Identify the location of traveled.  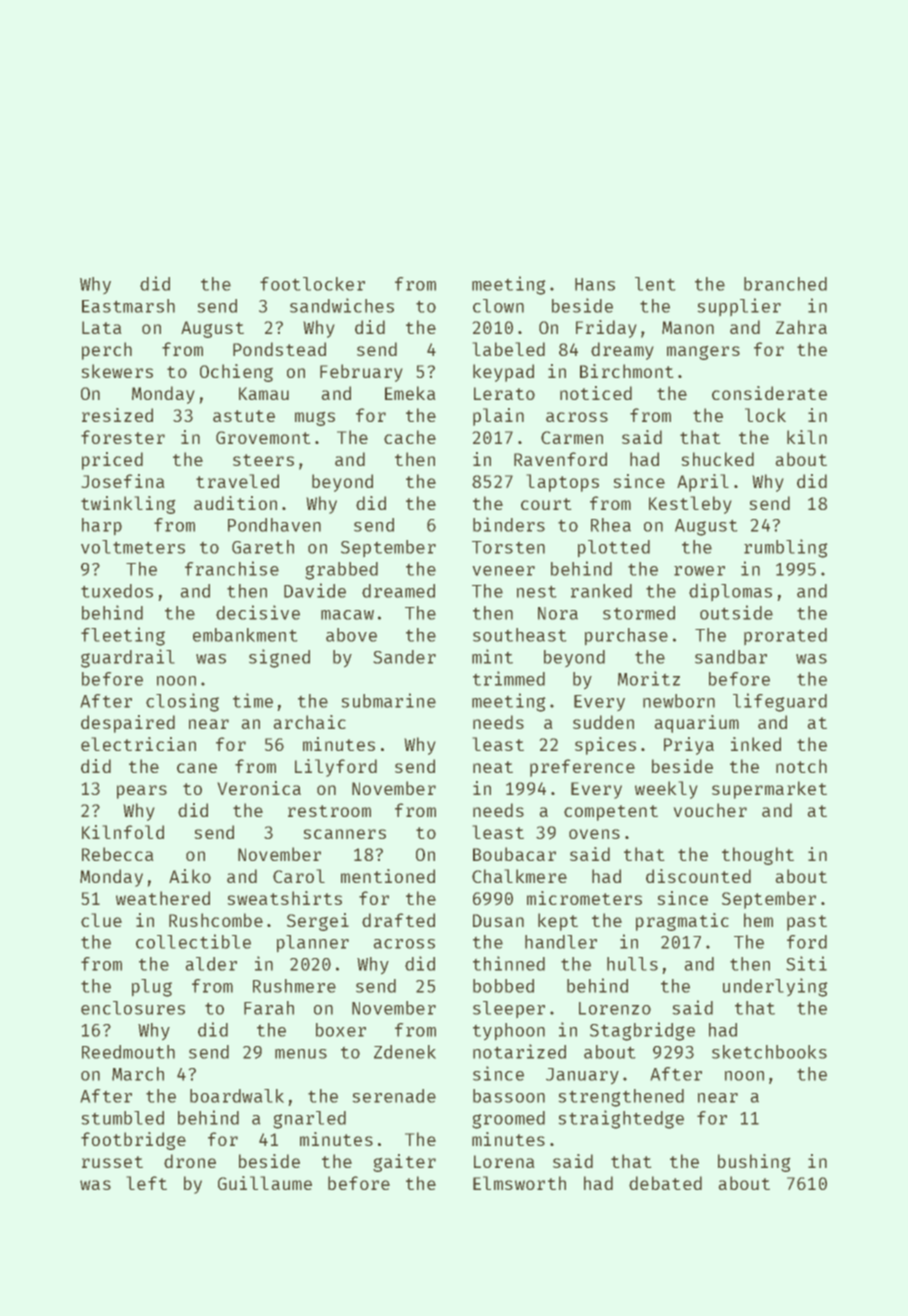
(237, 481).
